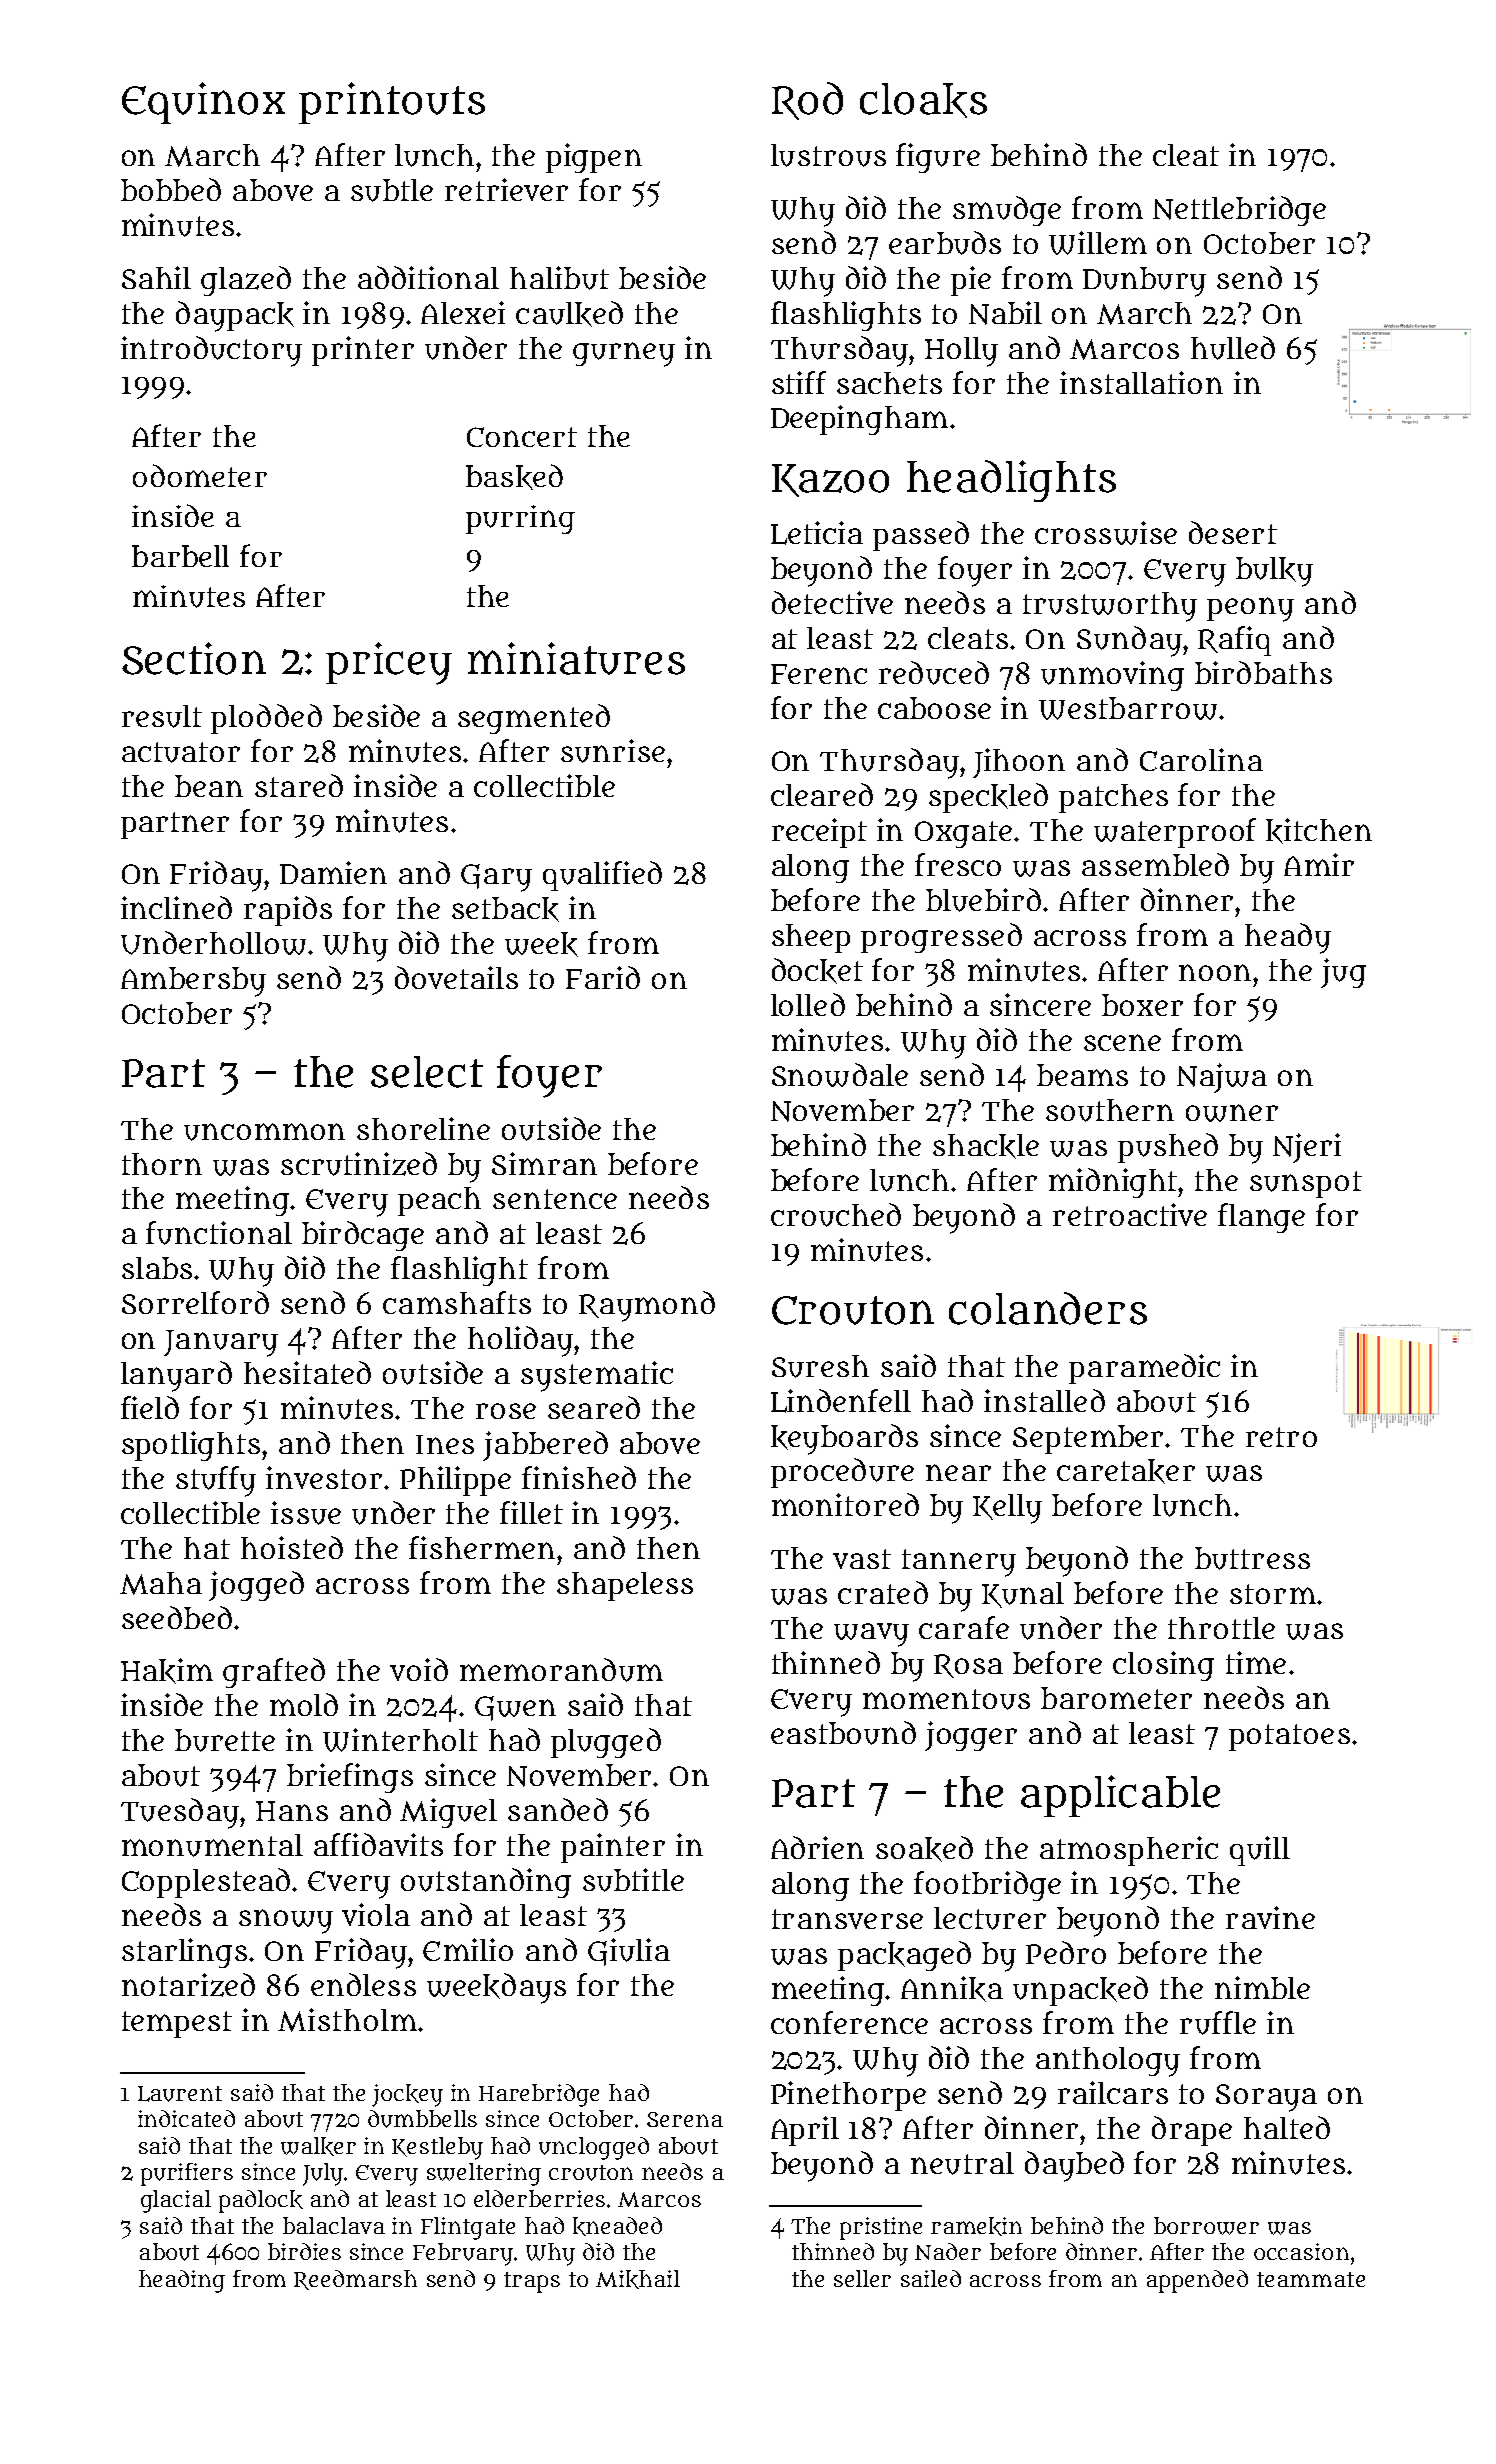 The width and height of the screenshot is (1496, 2464). I want to click on subtle, so click(392, 190).
